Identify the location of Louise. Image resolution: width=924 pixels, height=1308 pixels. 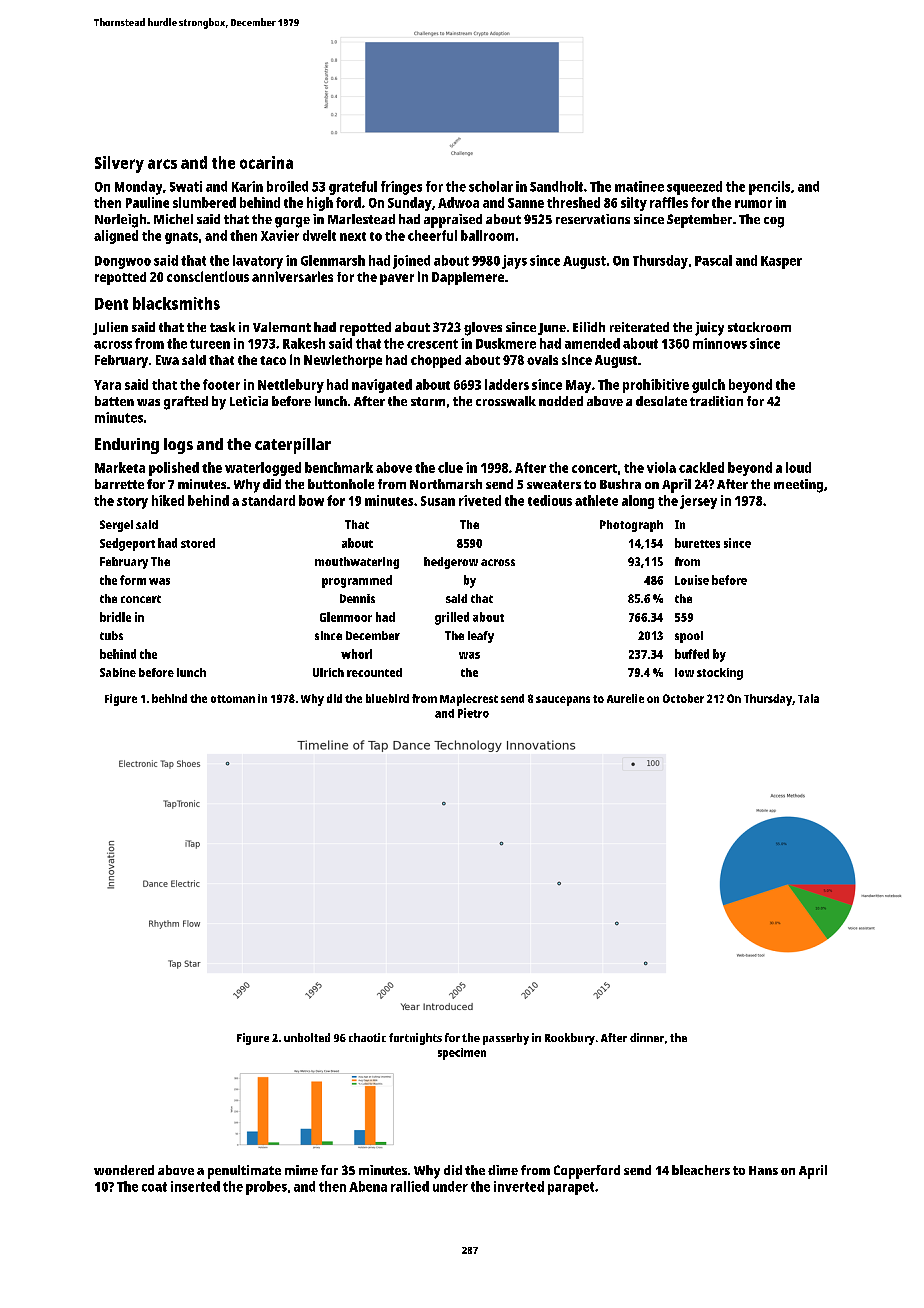
(692, 580).
